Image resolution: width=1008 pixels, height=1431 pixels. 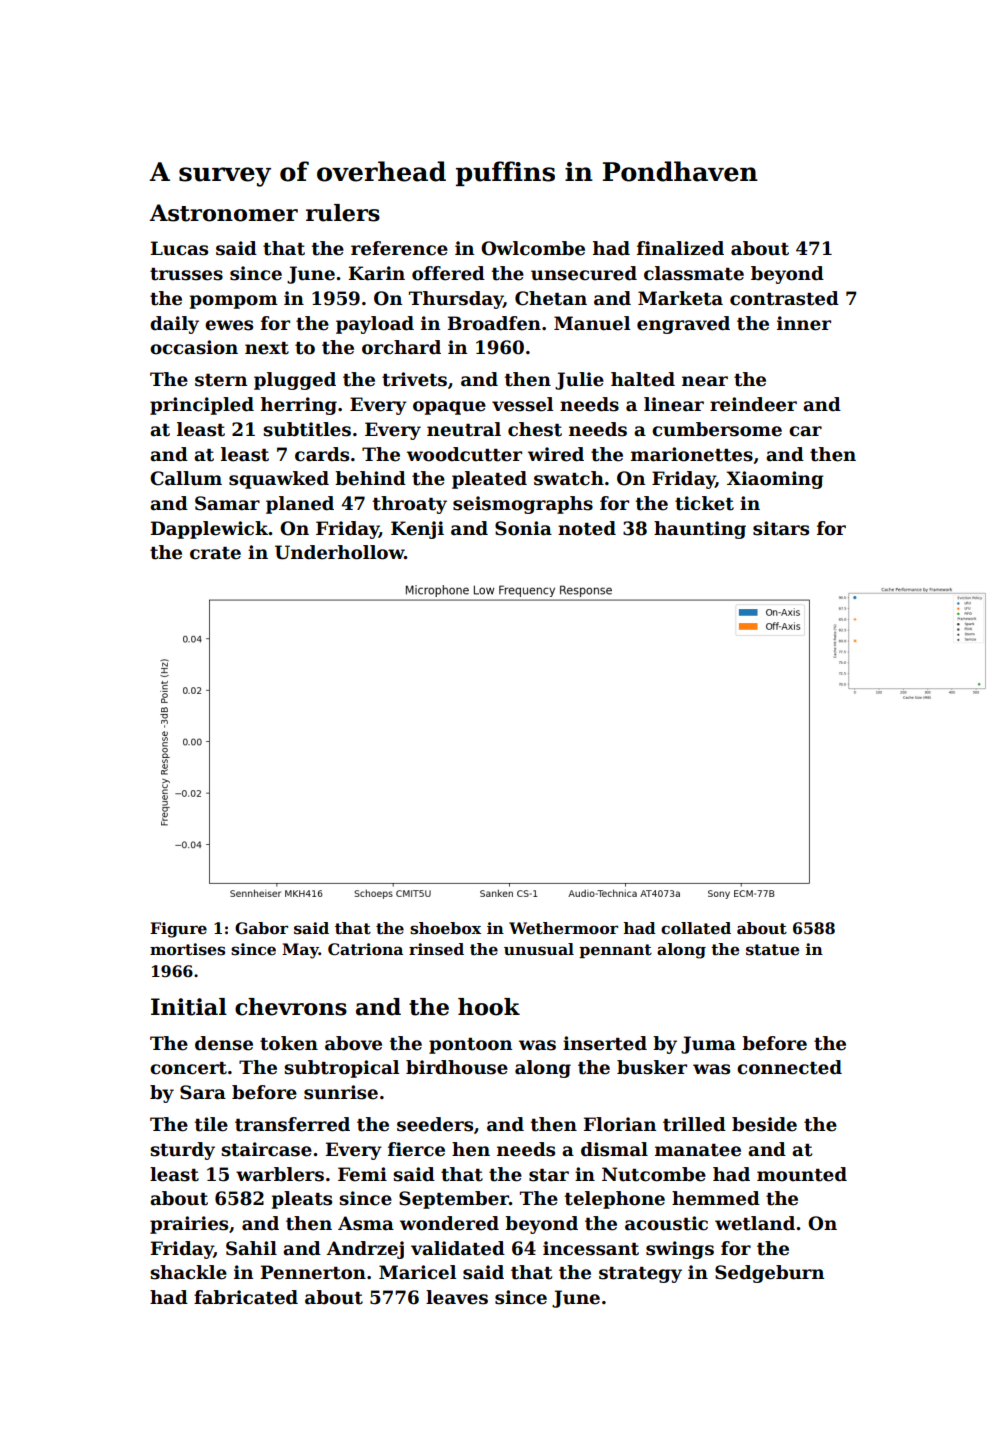 I want to click on haunting, so click(x=700, y=530).
